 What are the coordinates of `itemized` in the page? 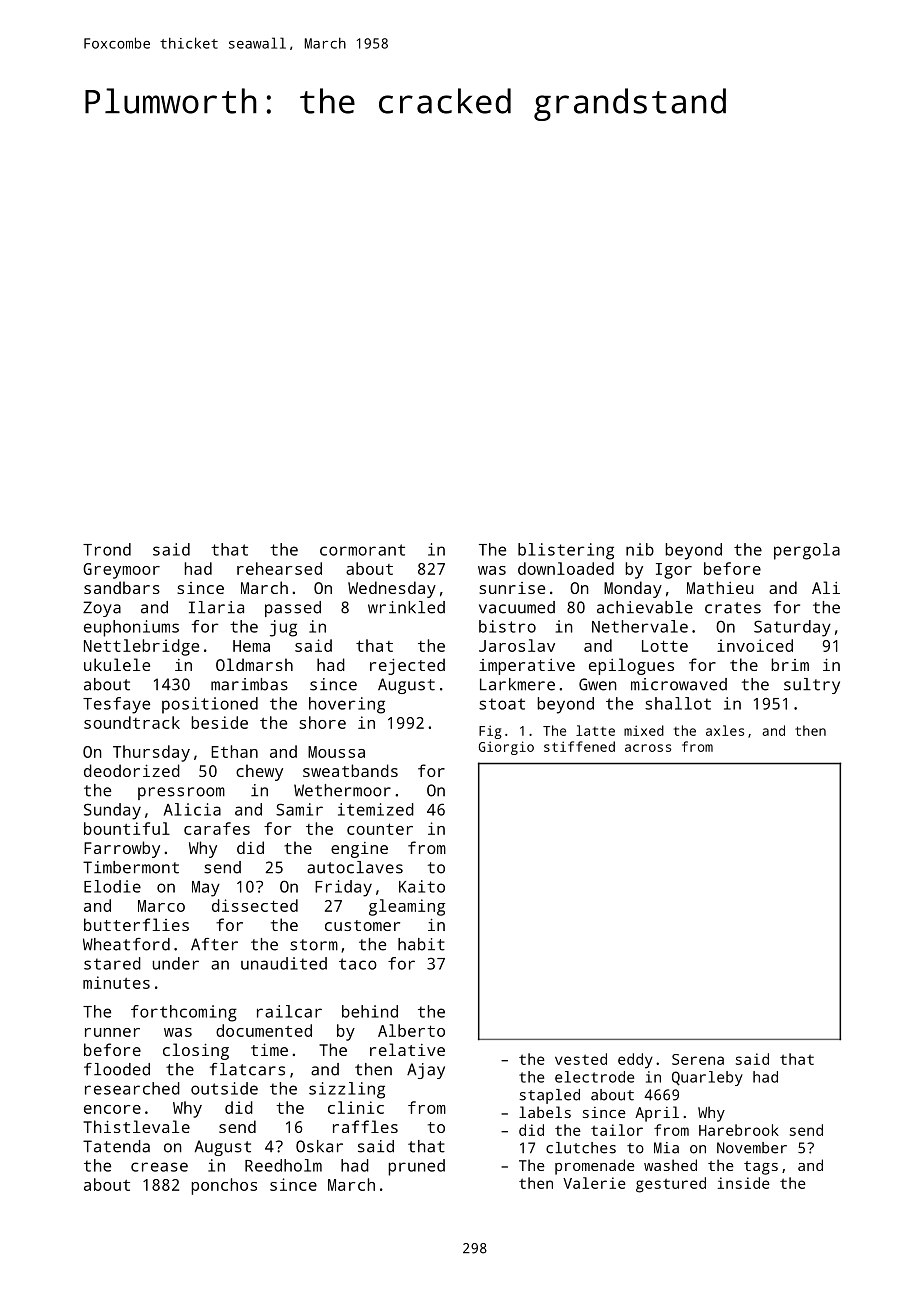 It's located at (376, 809).
